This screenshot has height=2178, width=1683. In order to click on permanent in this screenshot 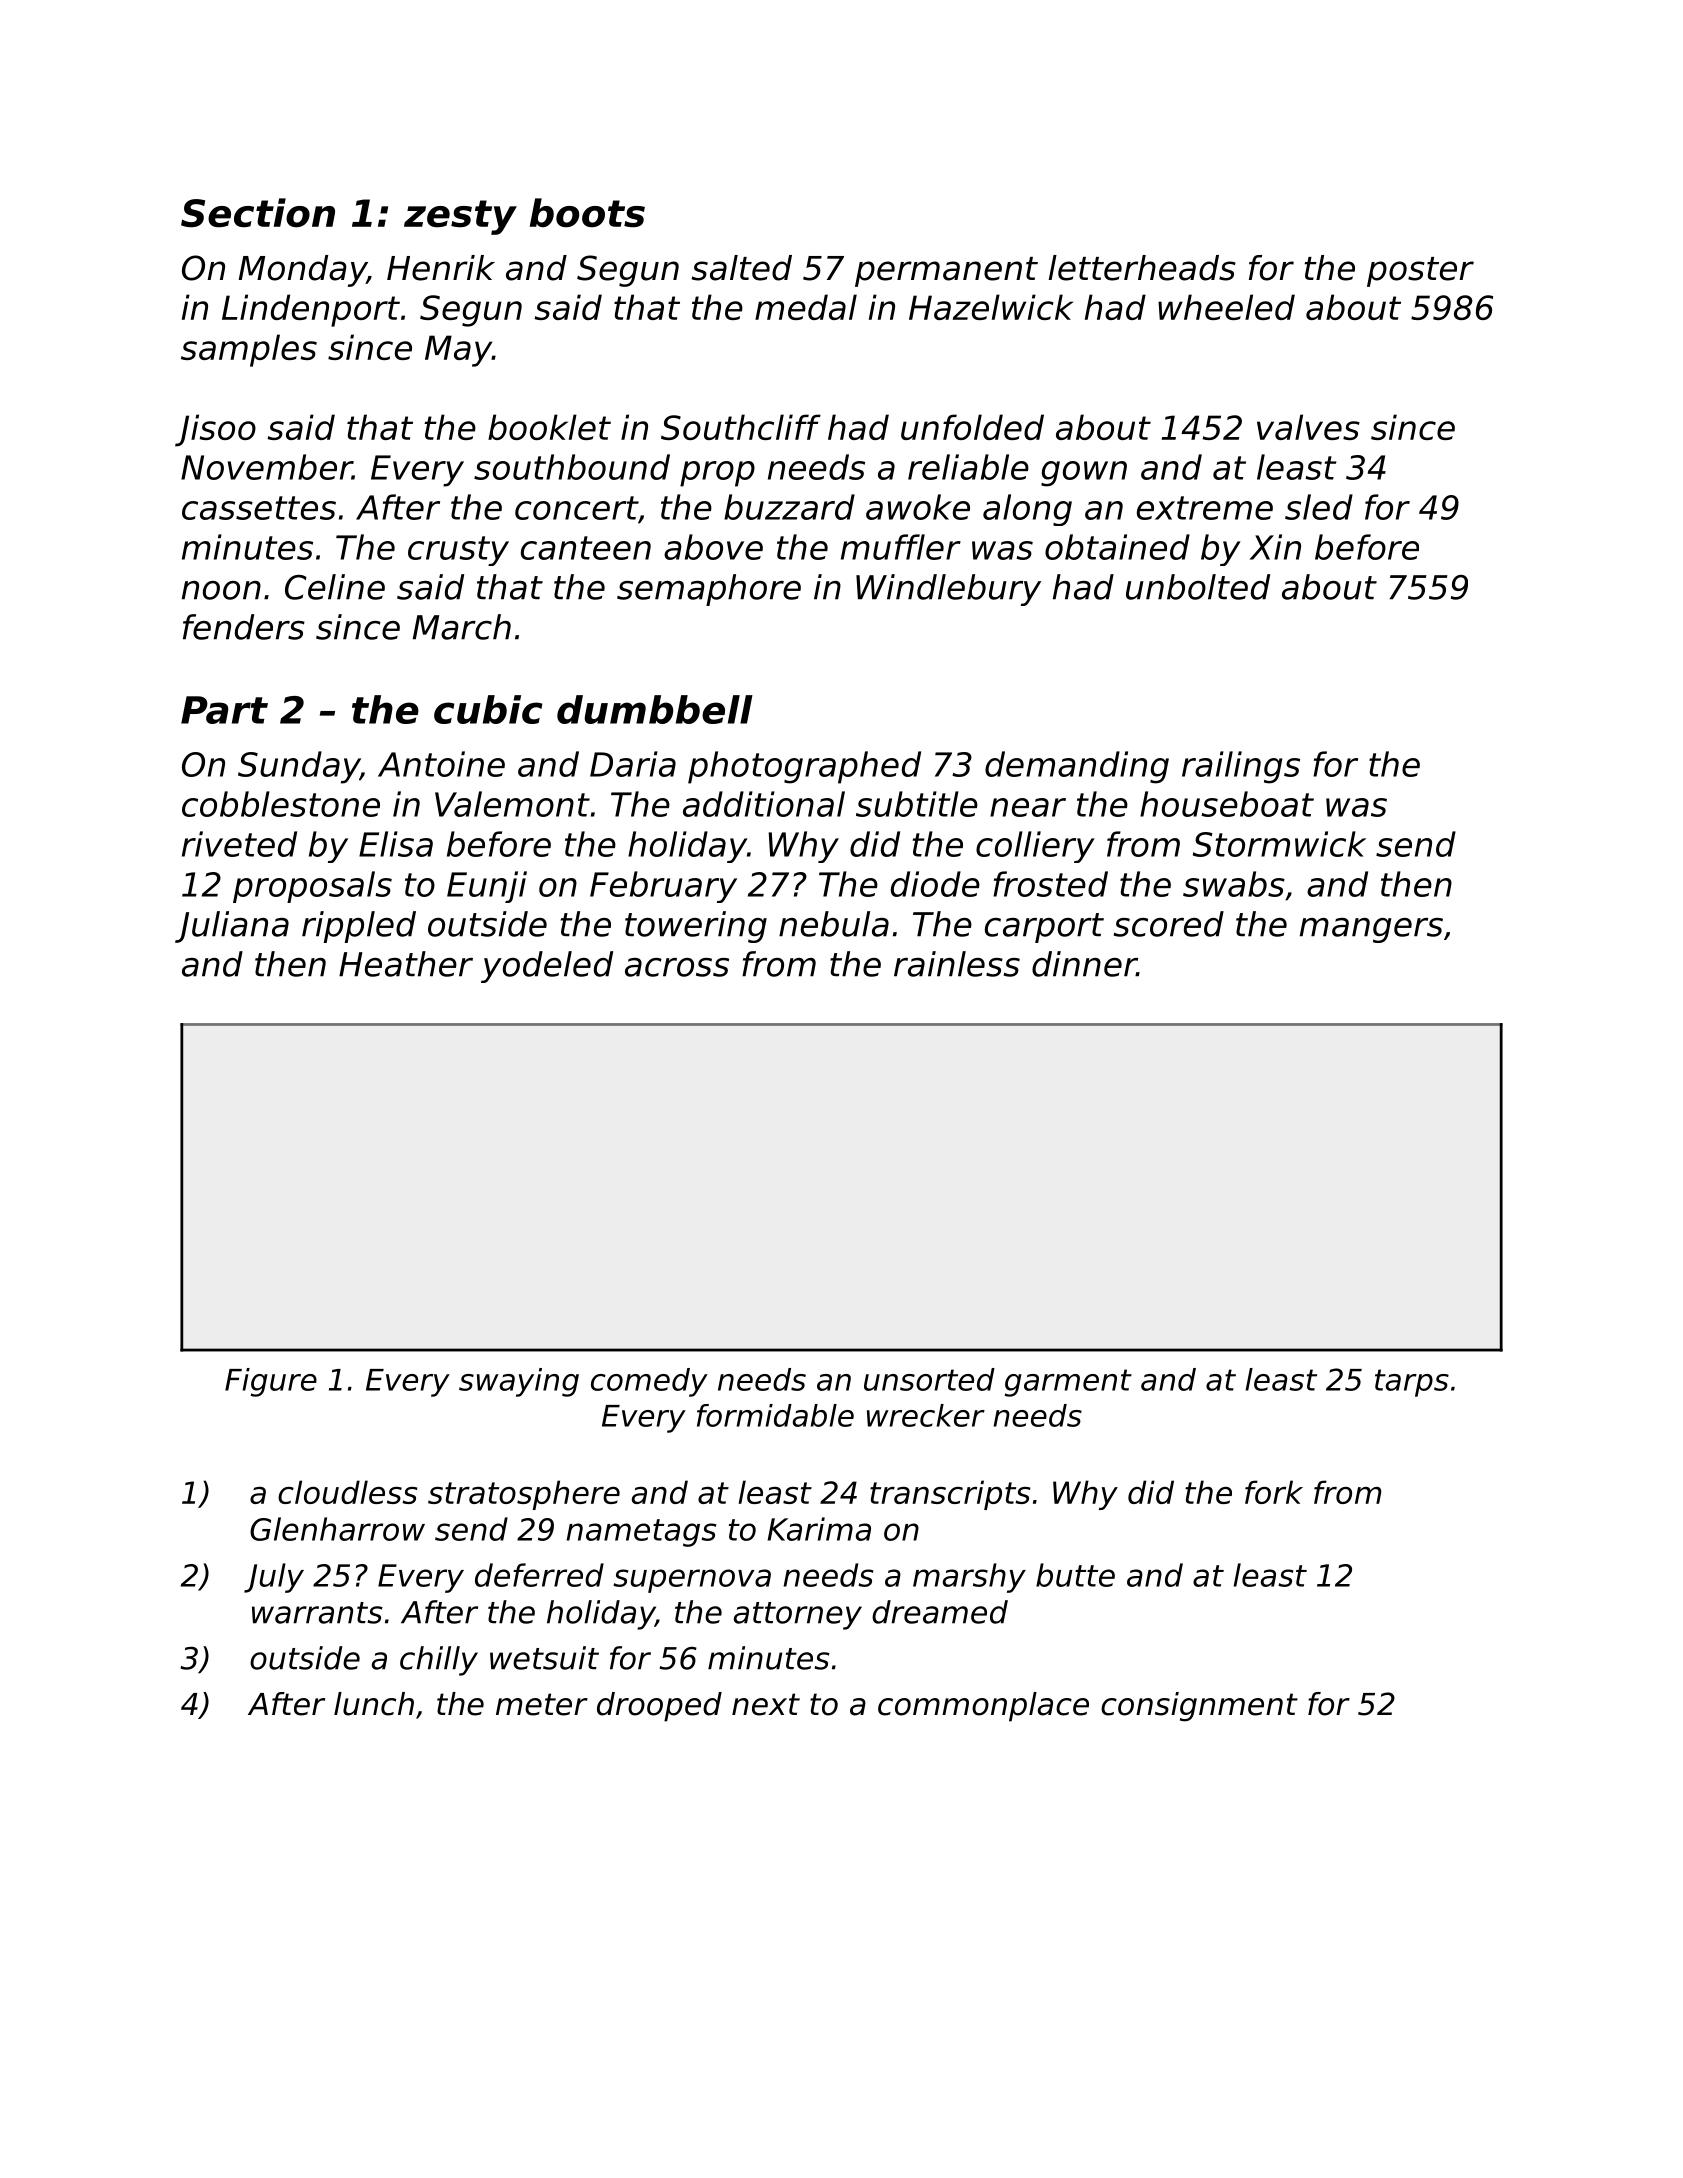, I will do `click(946, 272)`.
